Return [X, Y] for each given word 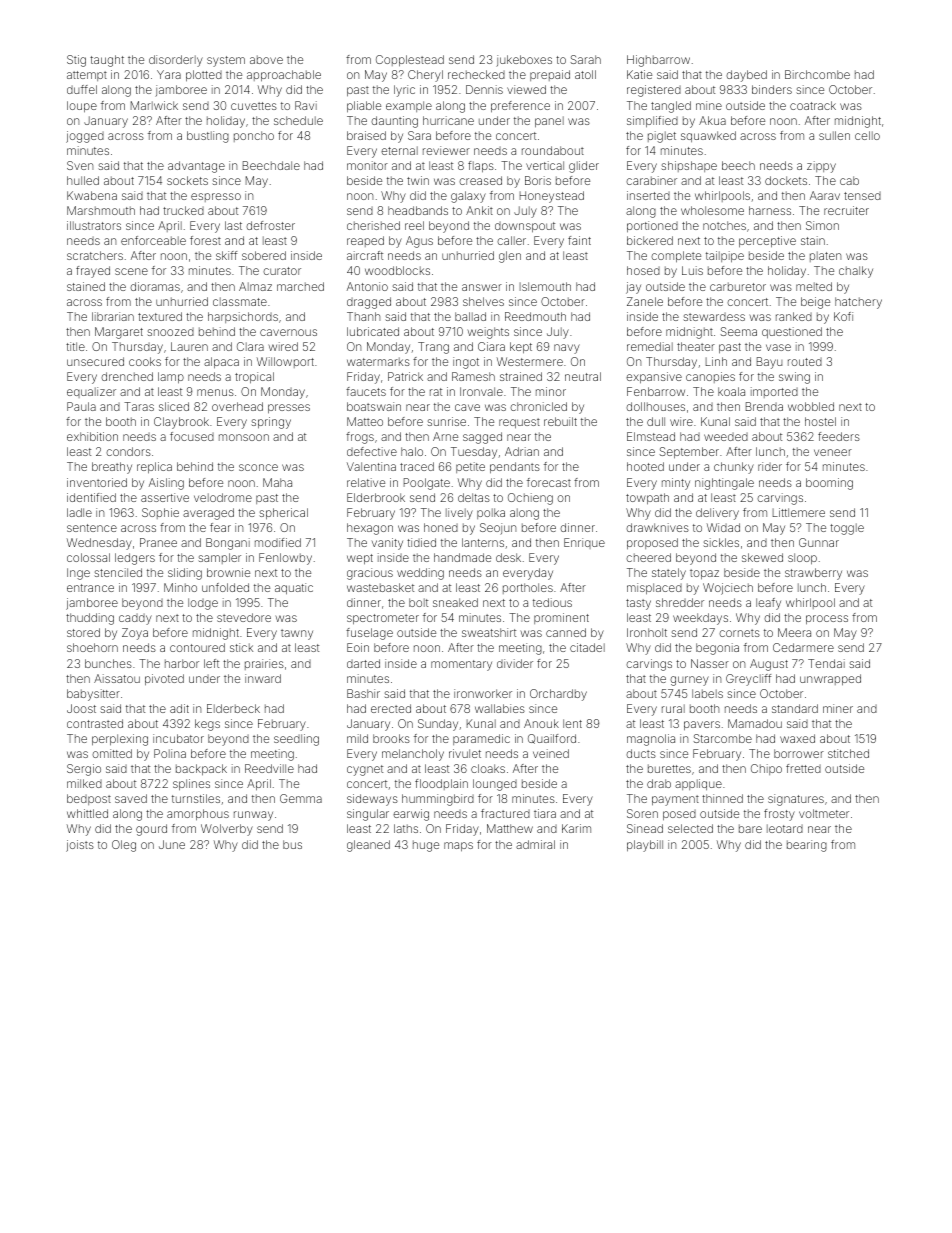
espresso [216, 197]
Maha [277, 482]
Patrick [405, 376]
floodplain [441, 784]
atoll [585, 74]
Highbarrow [658, 61]
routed [805, 362]
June [172, 844]
